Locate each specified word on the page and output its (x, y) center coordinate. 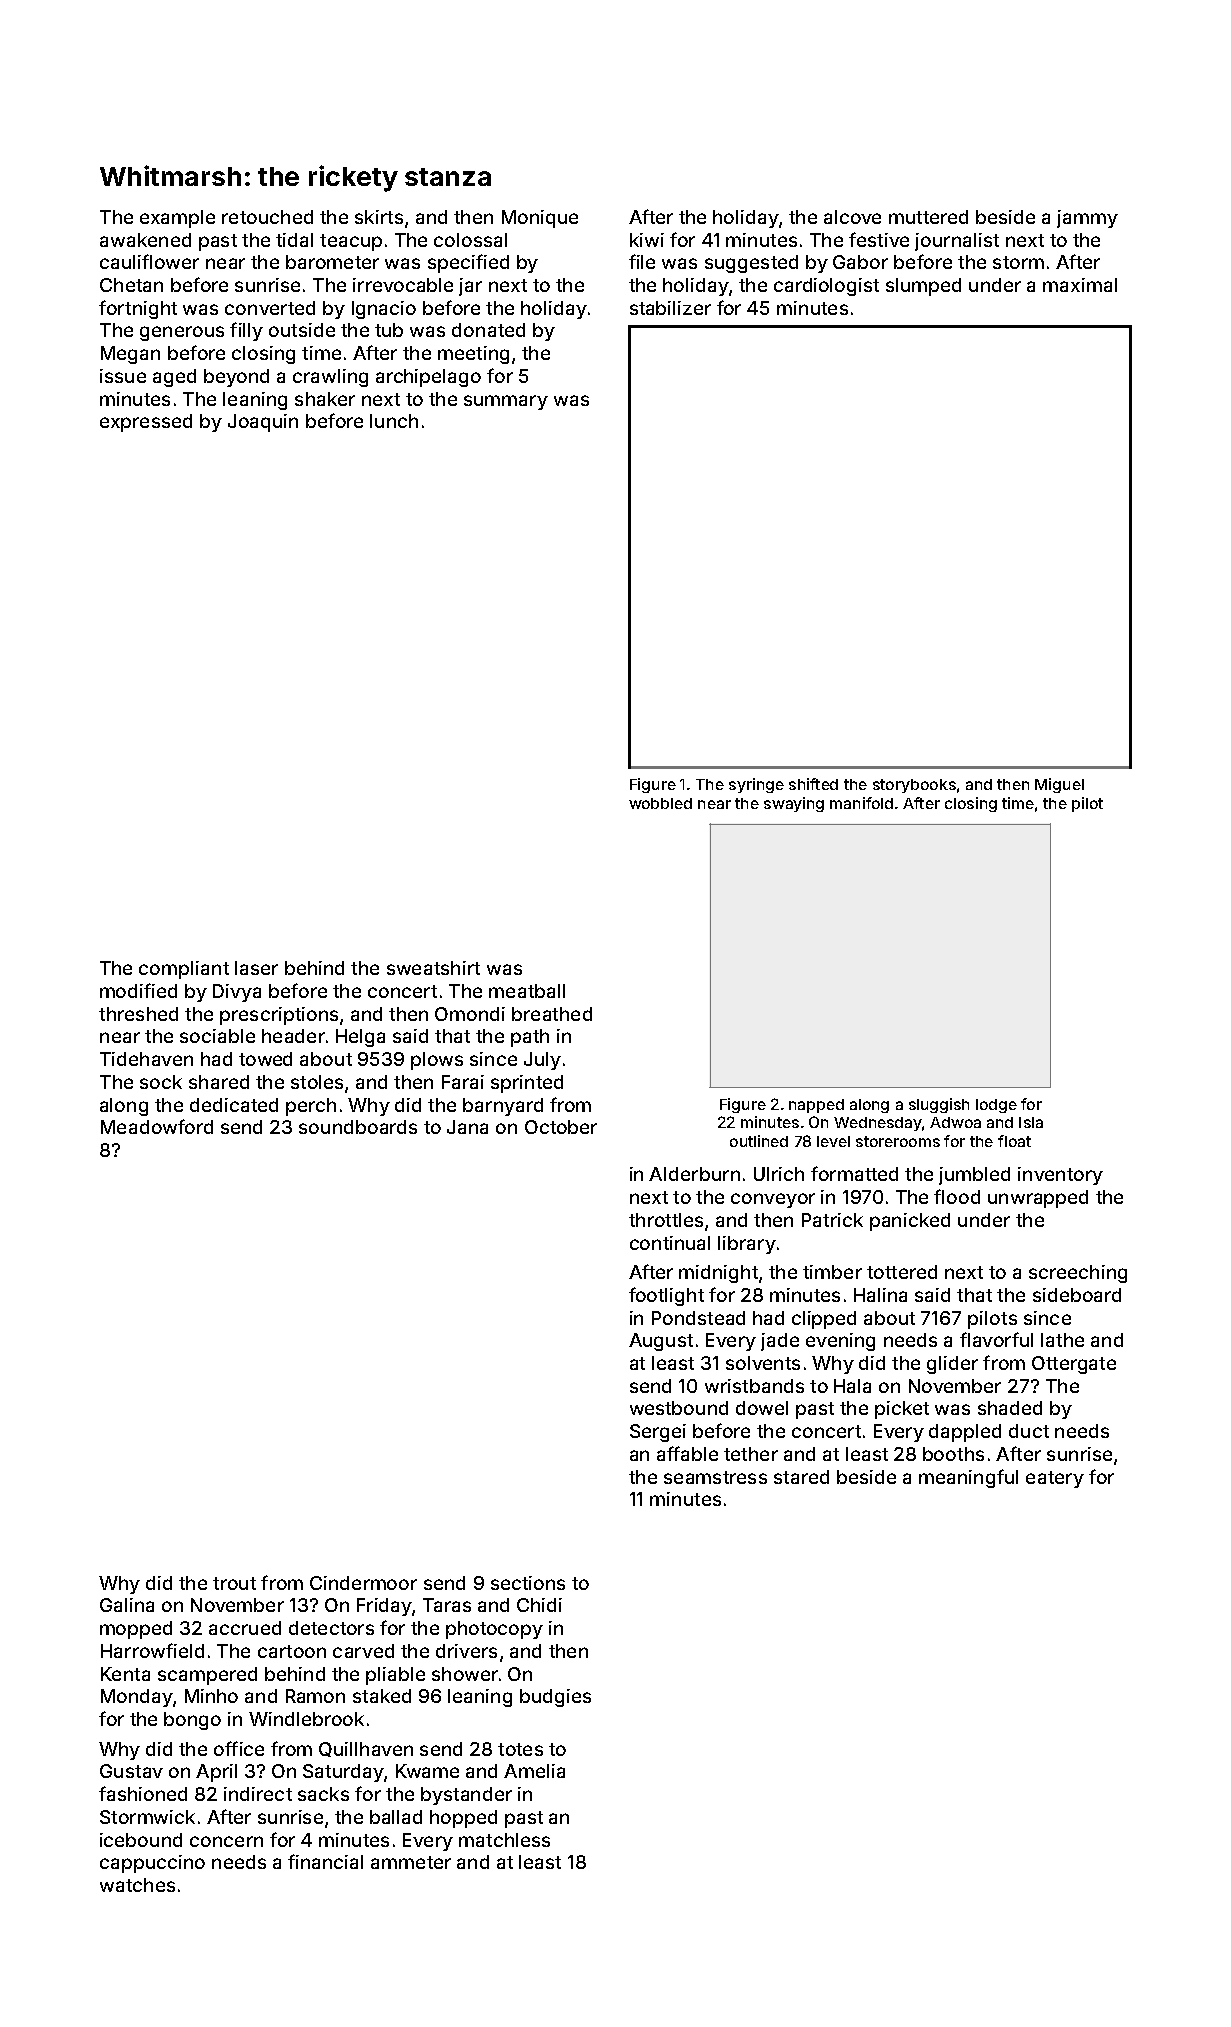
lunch (394, 421)
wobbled (660, 803)
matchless (504, 1840)
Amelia (534, 1771)
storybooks (914, 786)
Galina (127, 1605)
